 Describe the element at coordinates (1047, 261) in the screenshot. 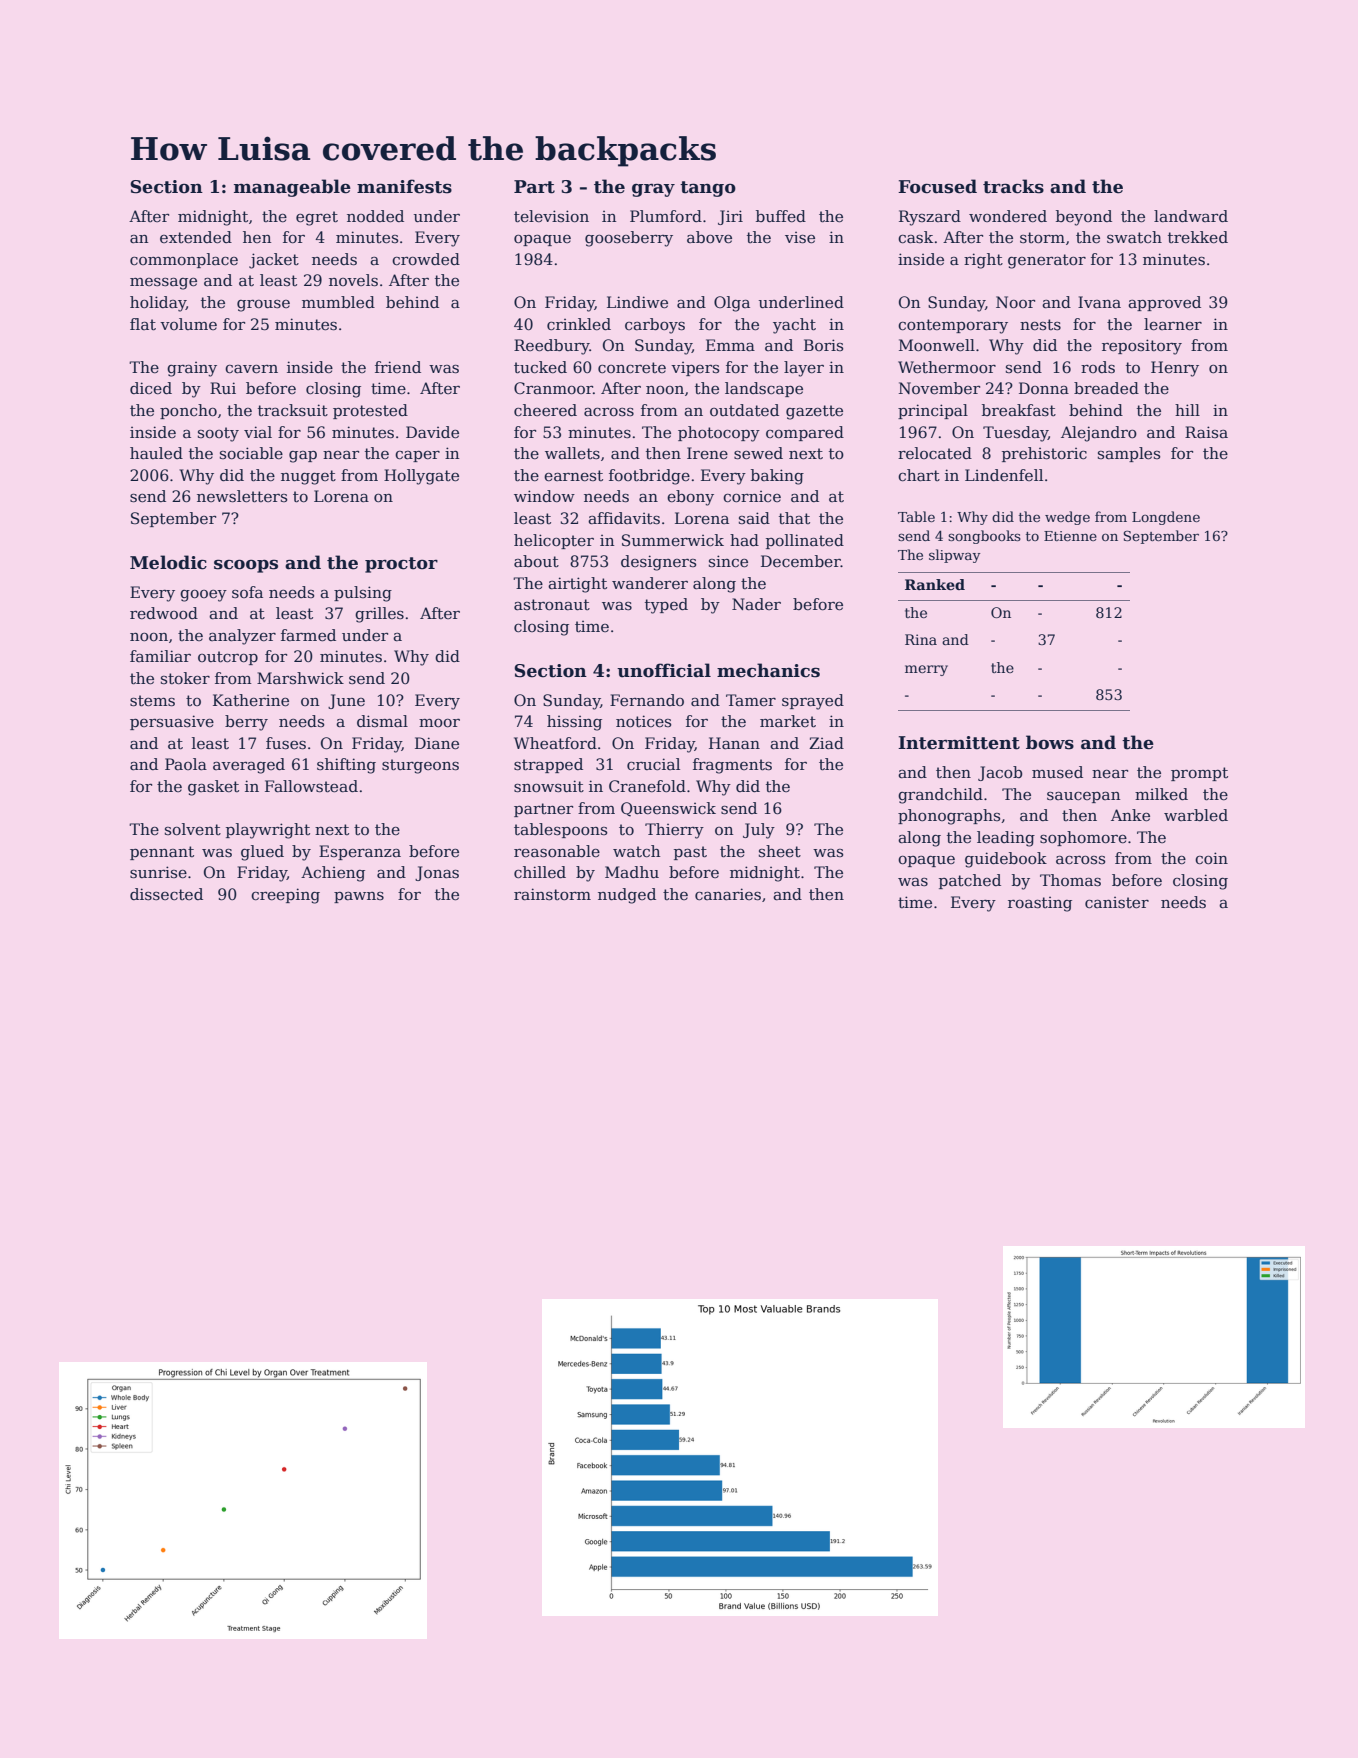

I see `generator` at that location.
